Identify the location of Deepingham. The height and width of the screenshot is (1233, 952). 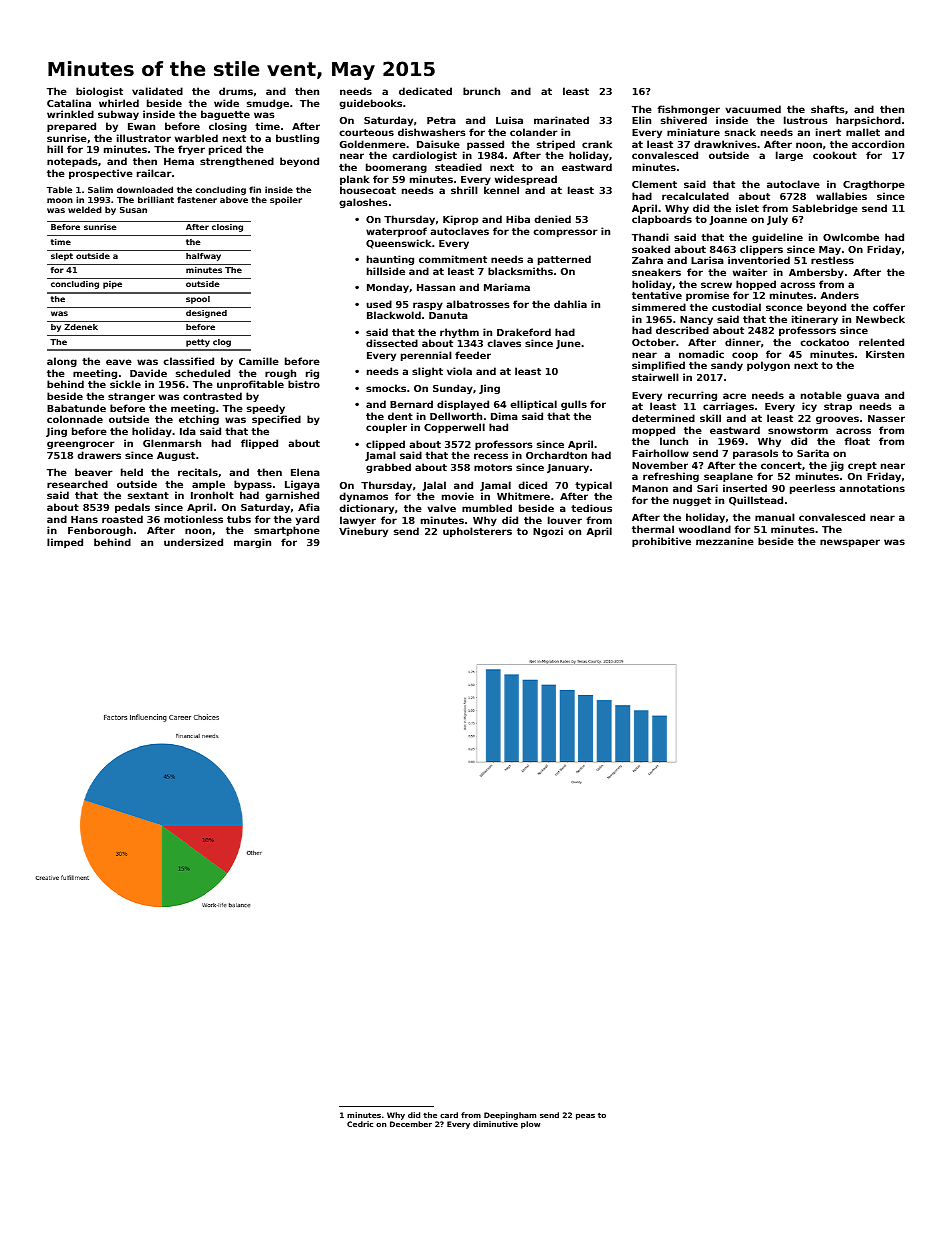
(510, 1116).
